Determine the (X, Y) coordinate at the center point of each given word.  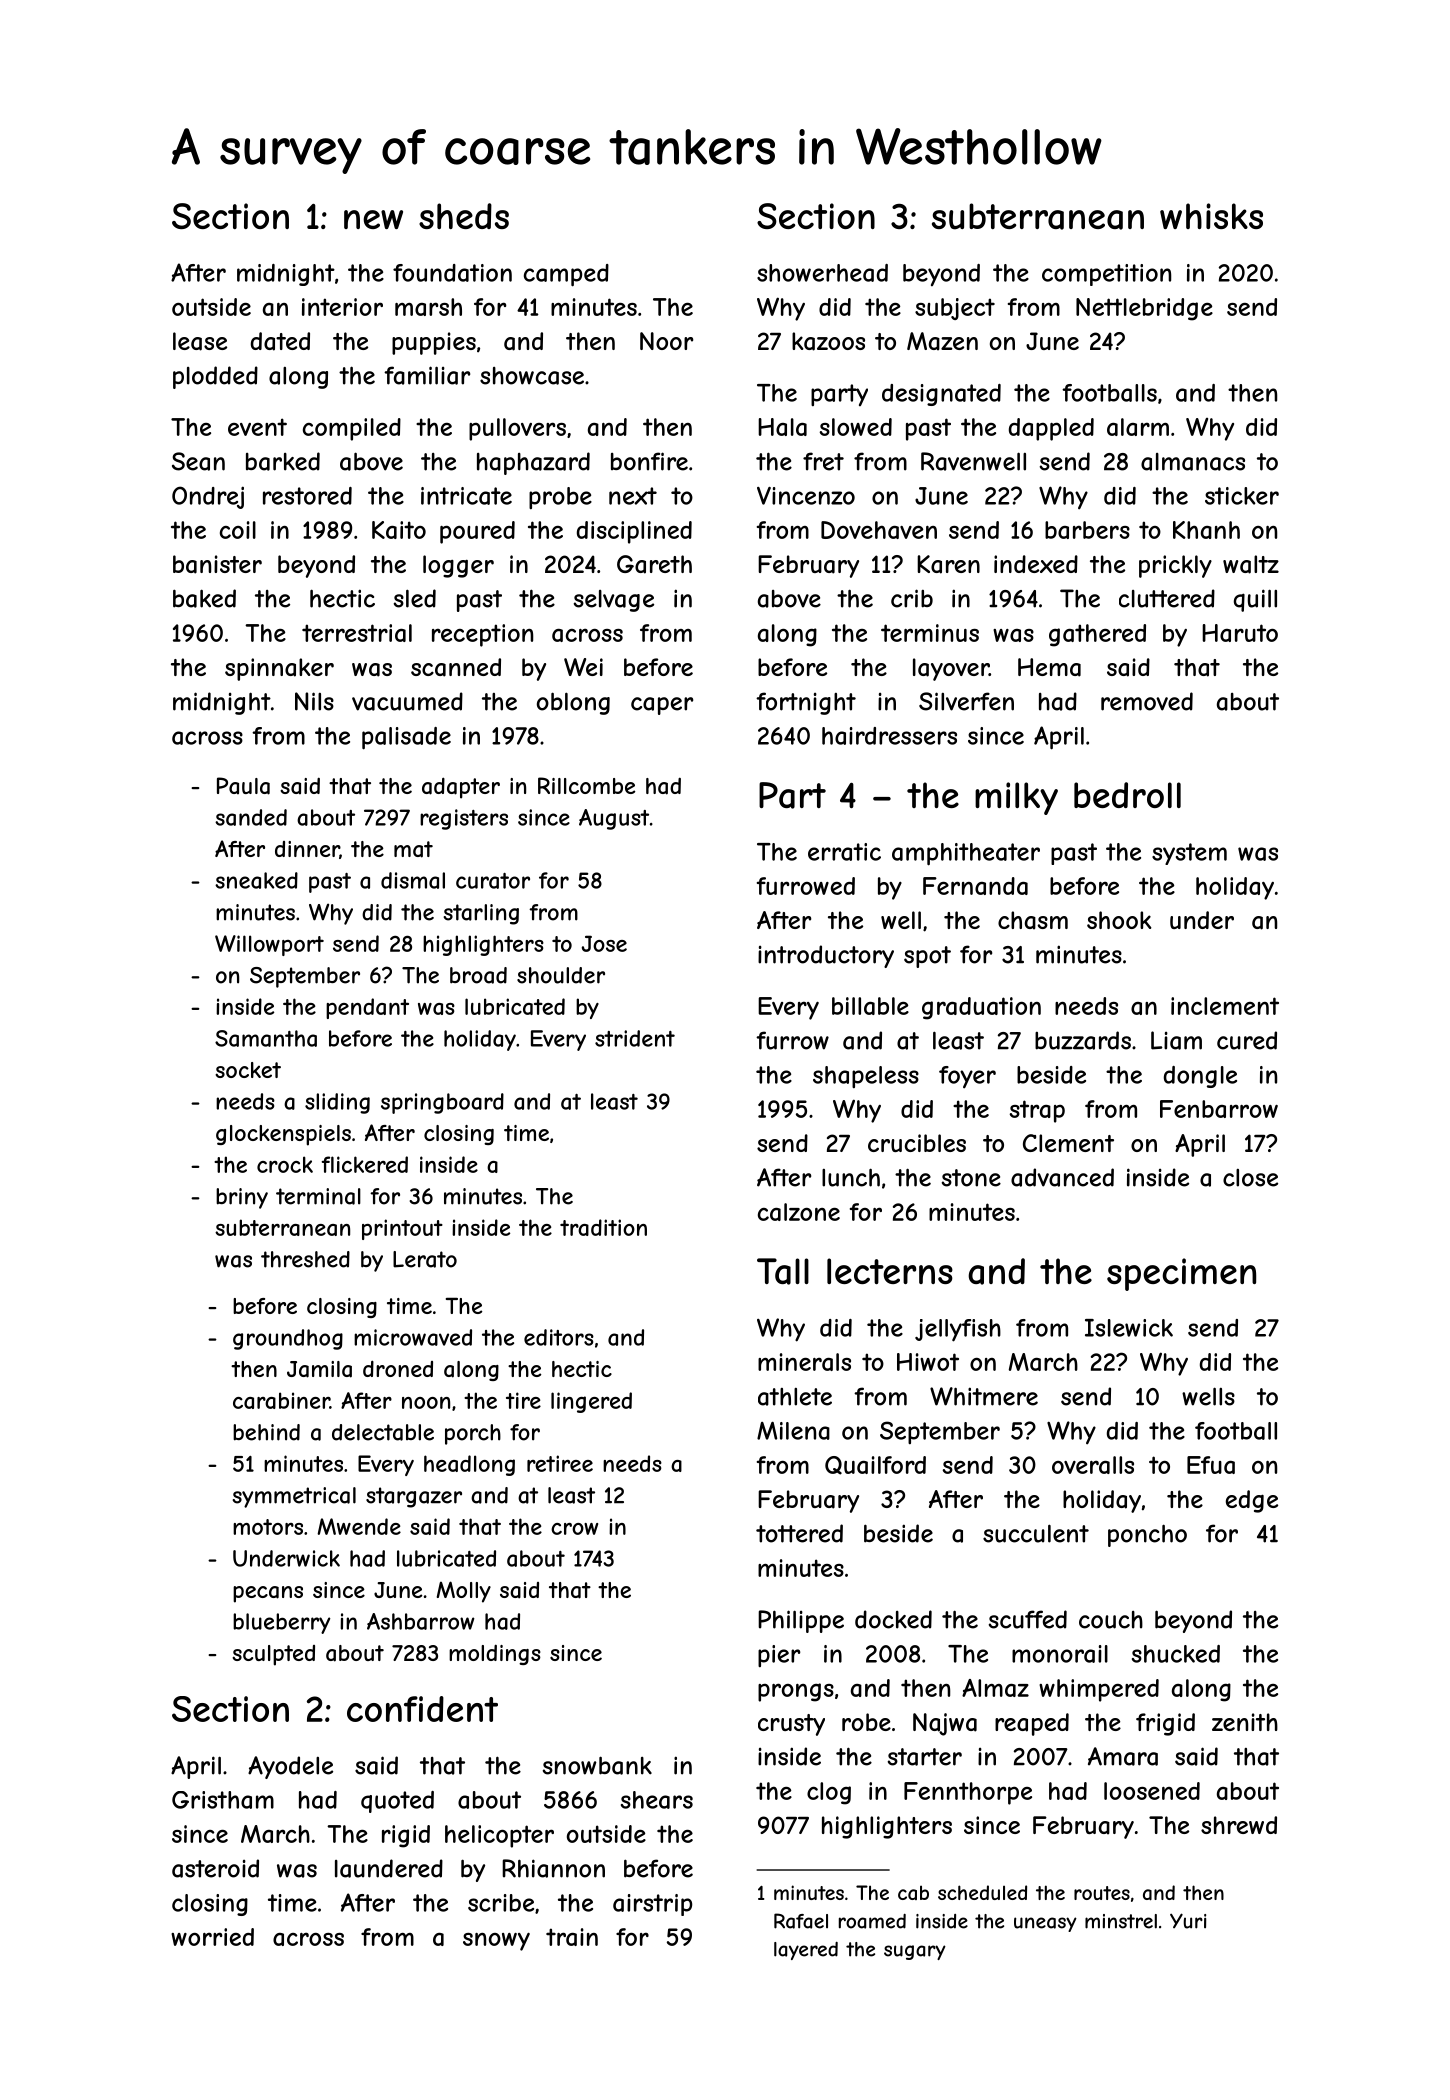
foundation (452, 273)
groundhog (288, 1339)
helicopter (499, 1836)
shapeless (866, 1077)
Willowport (269, 945)
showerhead (822, 273)
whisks (1211, 216)
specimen (1181, 1274)
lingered (591, 1402)
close (1250, 1178)
